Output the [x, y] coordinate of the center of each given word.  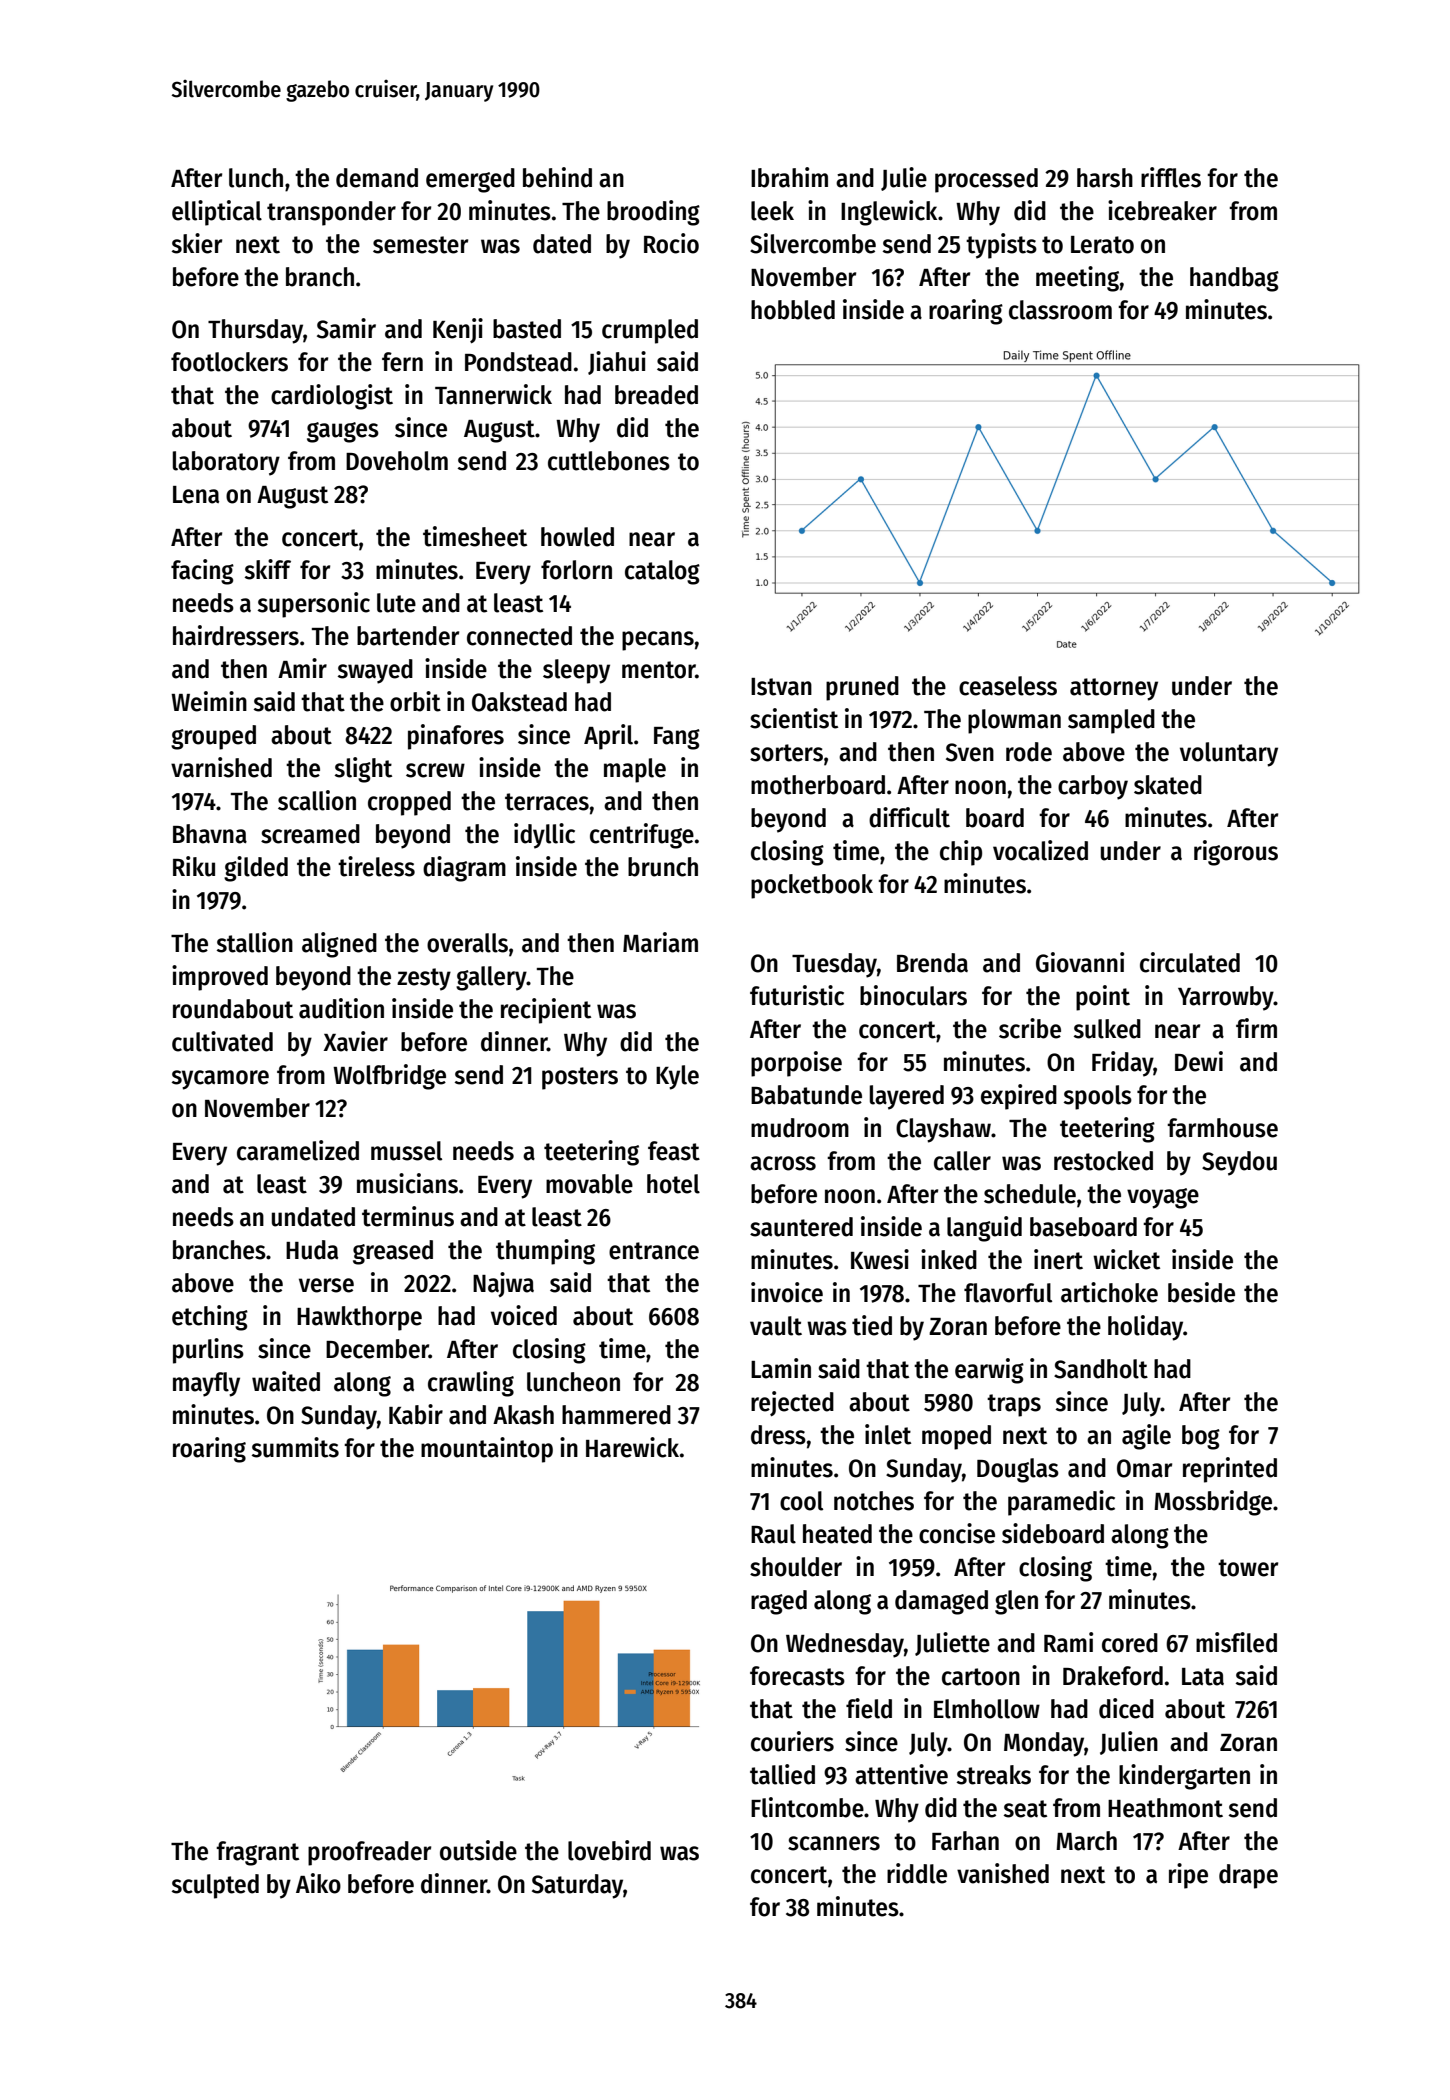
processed [986, 180]
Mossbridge [1213, 1503]
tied [872, 1325]
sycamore [220, 1080]
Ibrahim [789, 177]
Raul [773, 1534]
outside [478, 1850]
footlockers [229, 362]
